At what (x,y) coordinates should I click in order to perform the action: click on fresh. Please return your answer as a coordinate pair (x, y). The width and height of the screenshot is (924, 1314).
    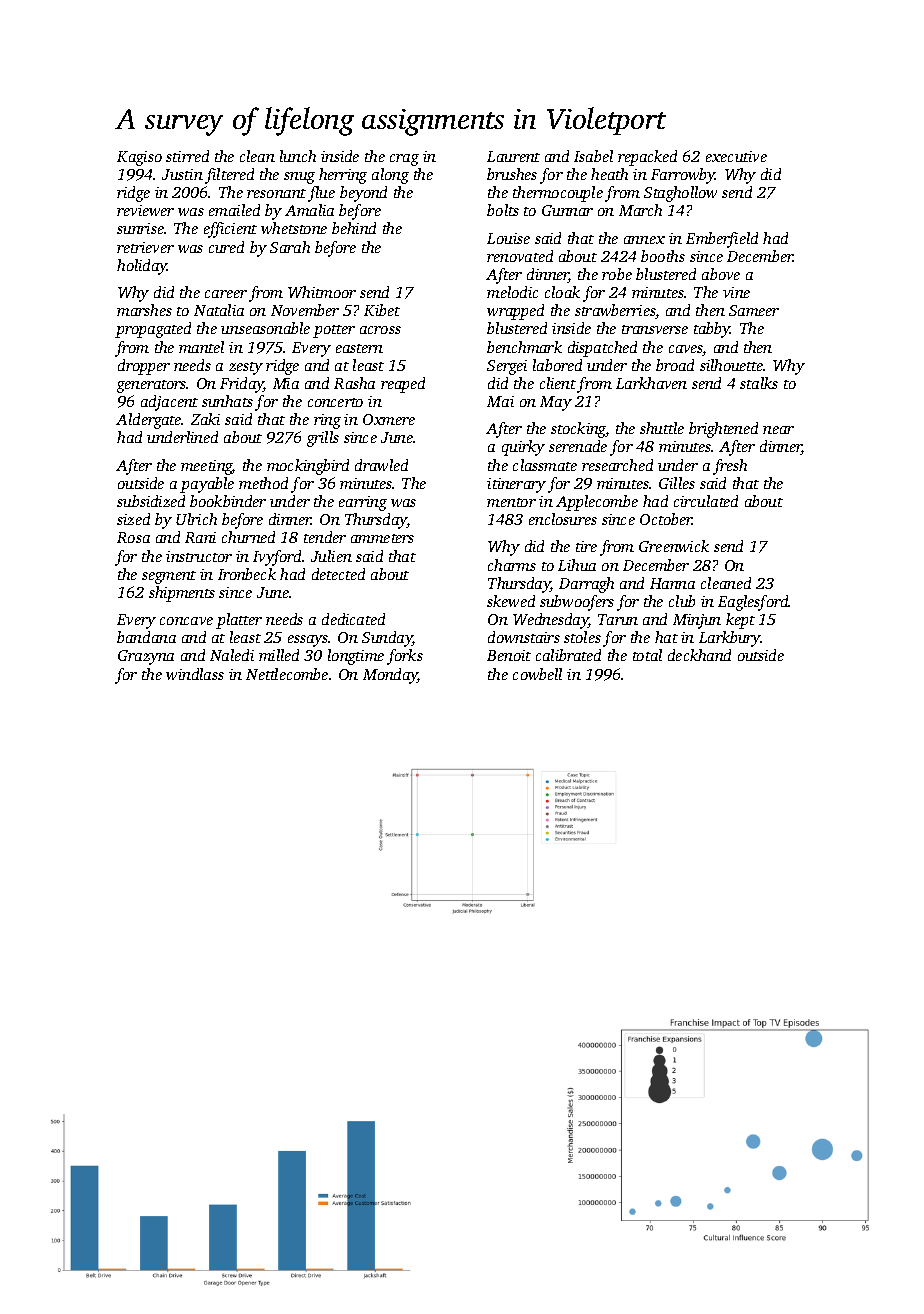
    Looking at the image, I should click on (730, 467).
